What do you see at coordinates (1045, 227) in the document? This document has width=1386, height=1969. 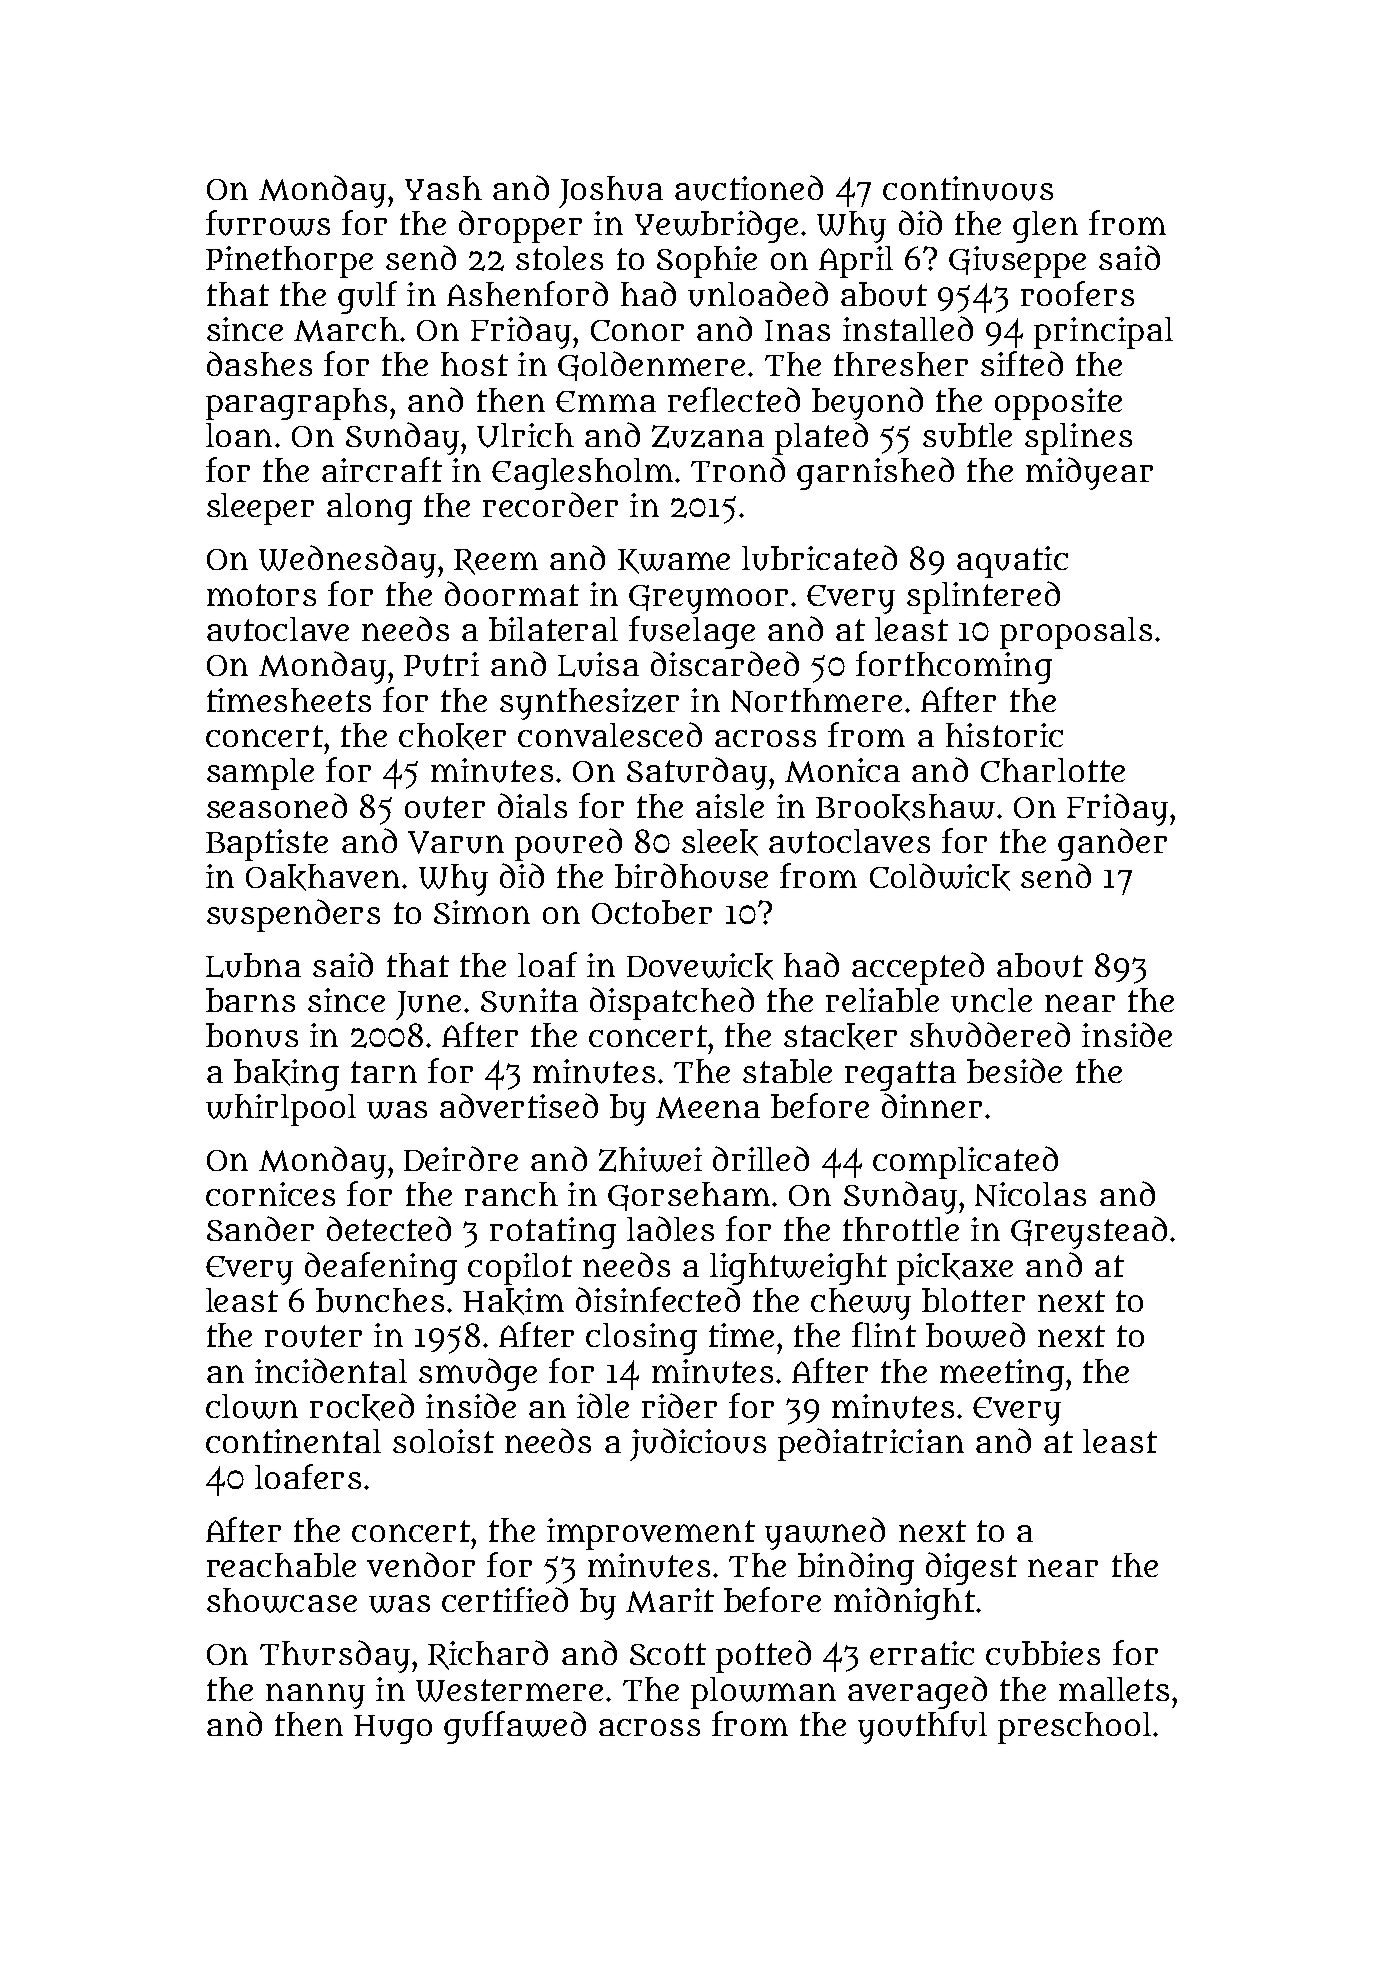 I see `glen` at bounding box center [1045, 227].
